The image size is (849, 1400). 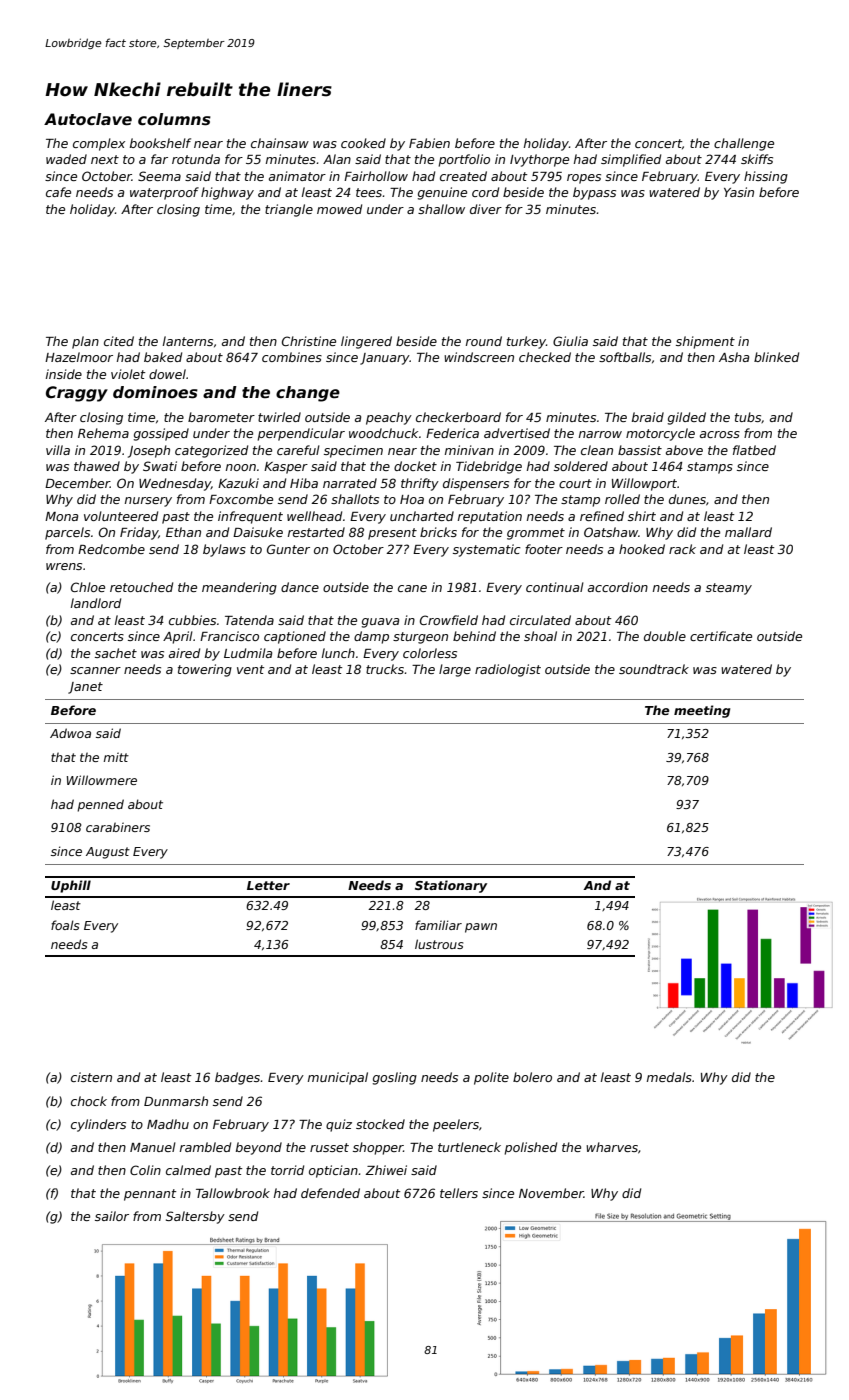 I want to click on Yasin, so click(x=739, y=192).
